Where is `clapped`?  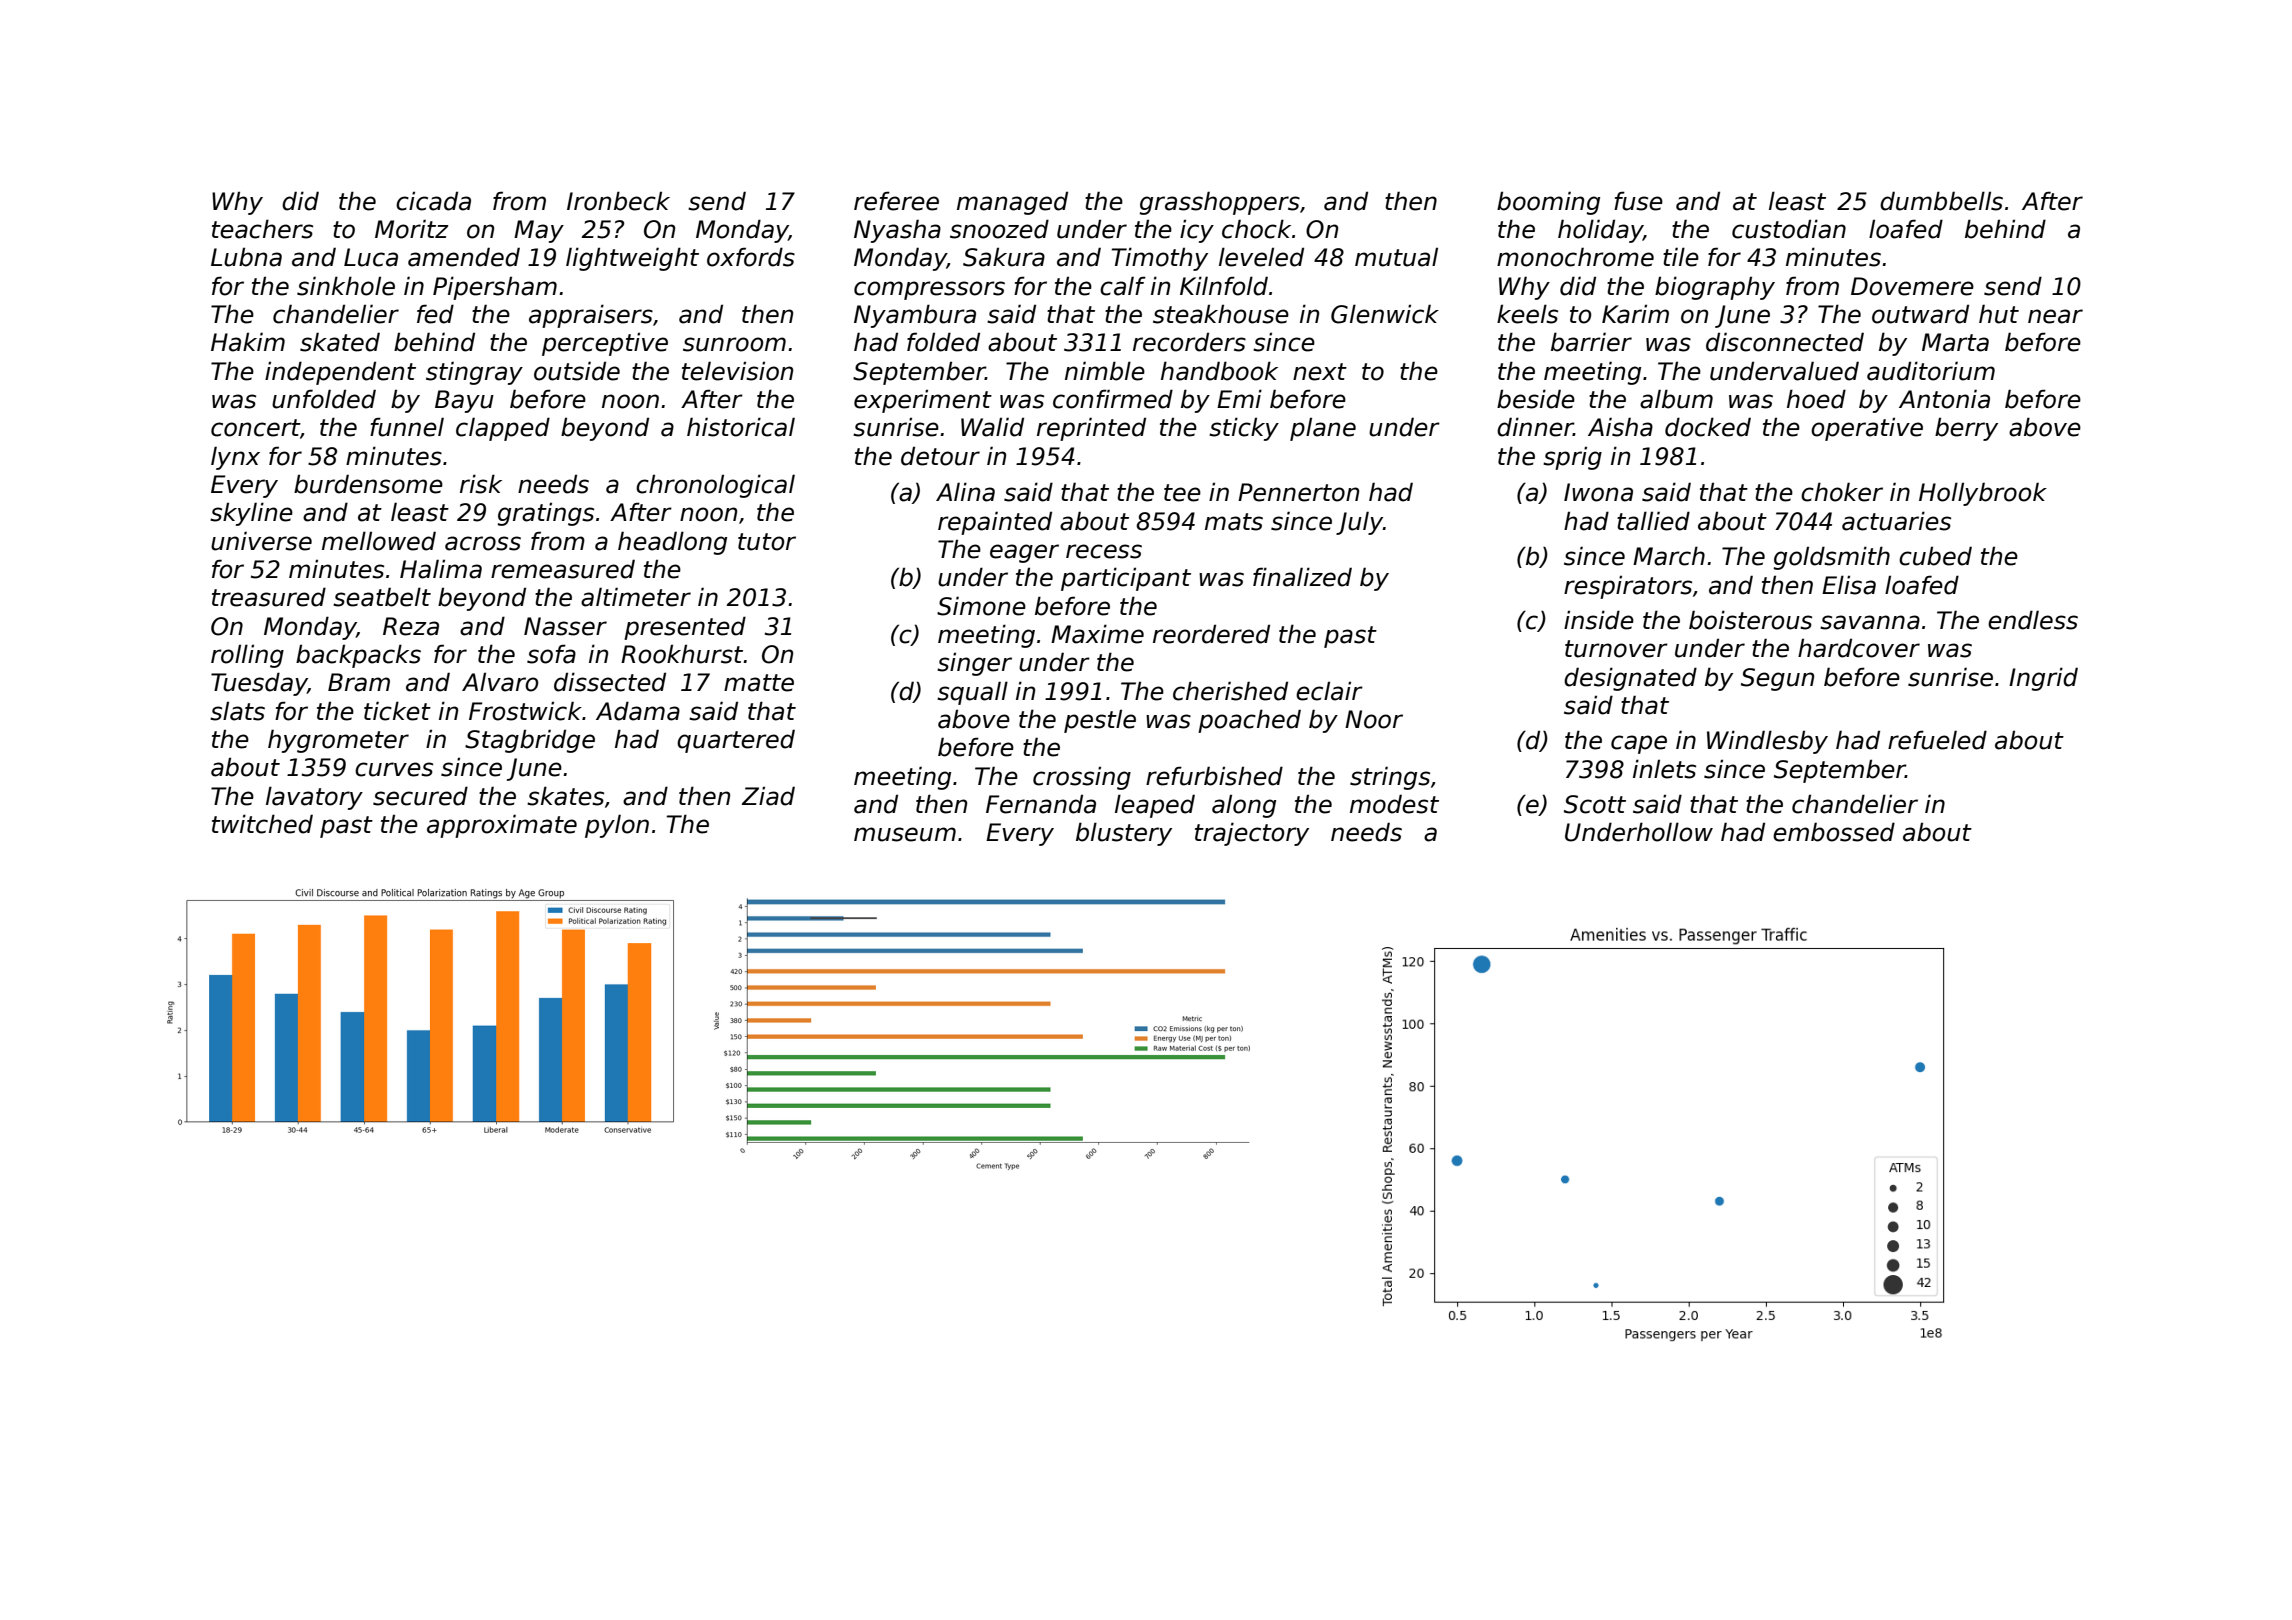 clapped is located at coordinates (503, 429).
